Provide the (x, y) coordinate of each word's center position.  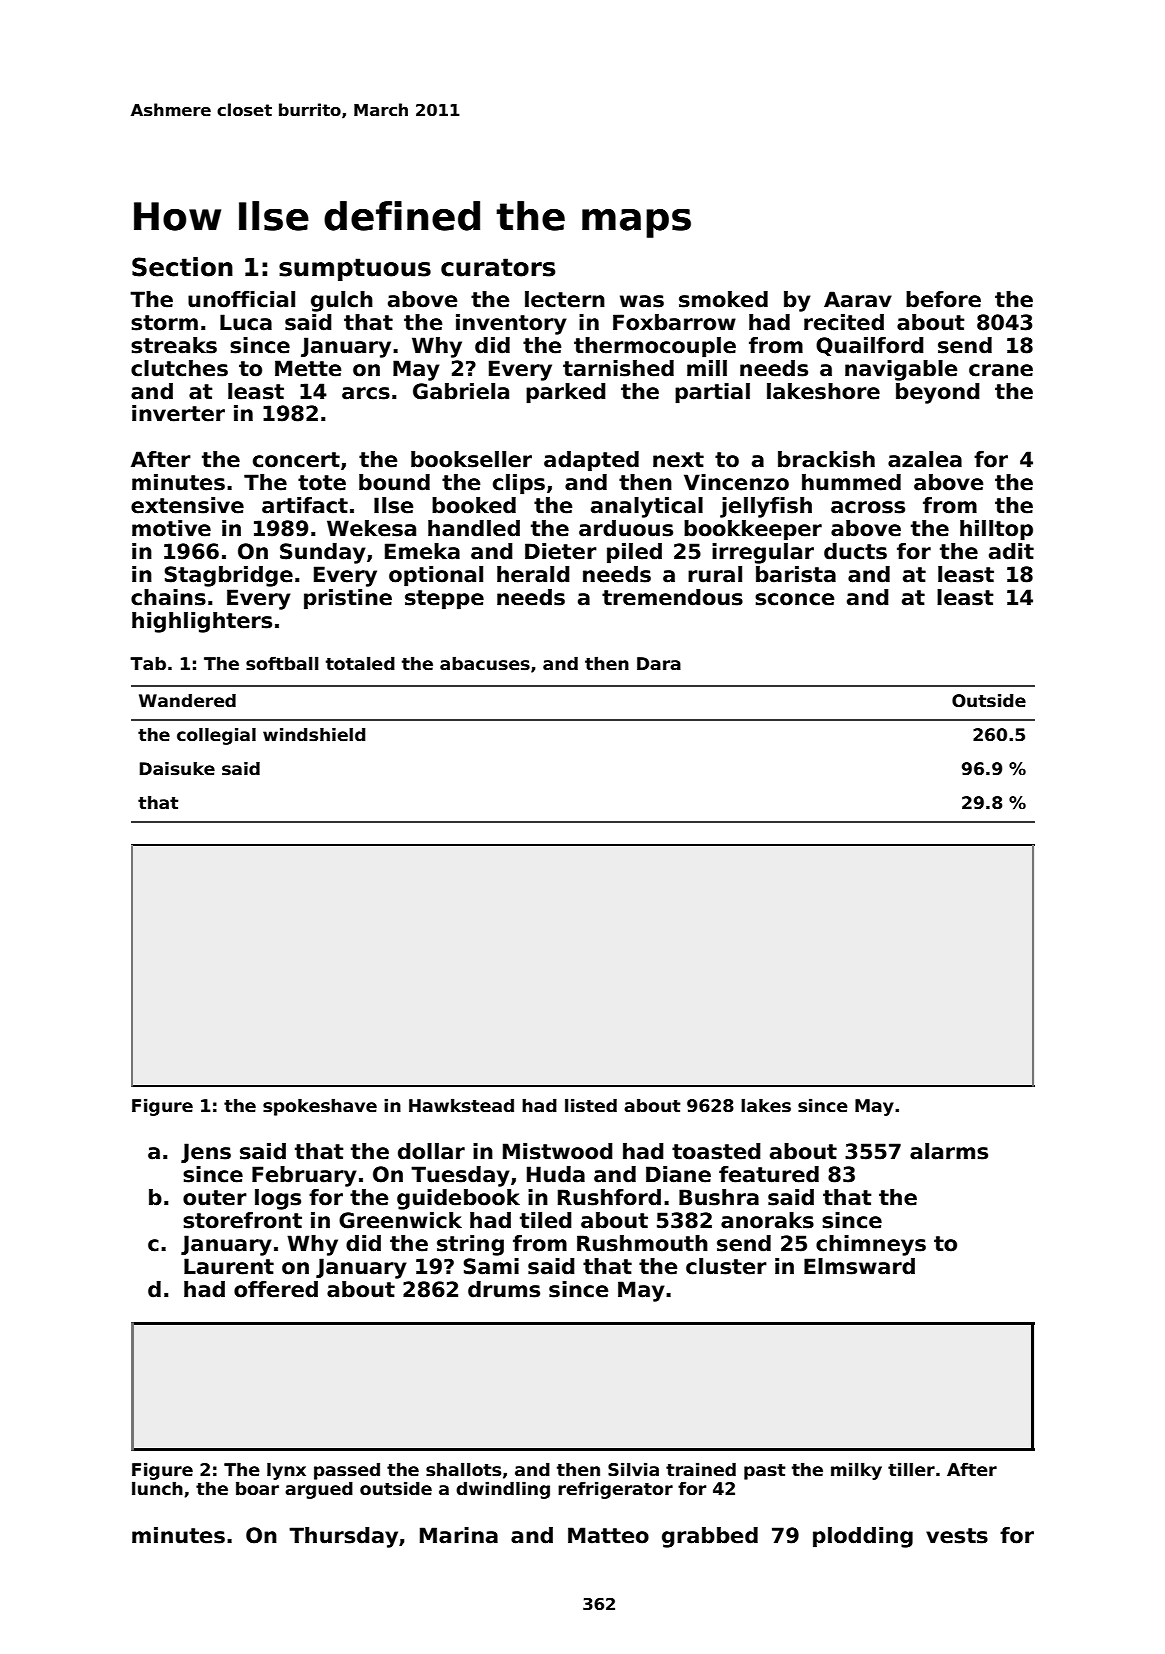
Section (182, 267)
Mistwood (558, 1151)
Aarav (858, 299)
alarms (949, 1151)
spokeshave (320, 1107)
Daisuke (177, 769)
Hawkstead (461, 1105)
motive (171, 528)
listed (591, 1105)
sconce (794, 599)
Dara (659, 663)
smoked (723, 299)
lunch (157, 1488)
